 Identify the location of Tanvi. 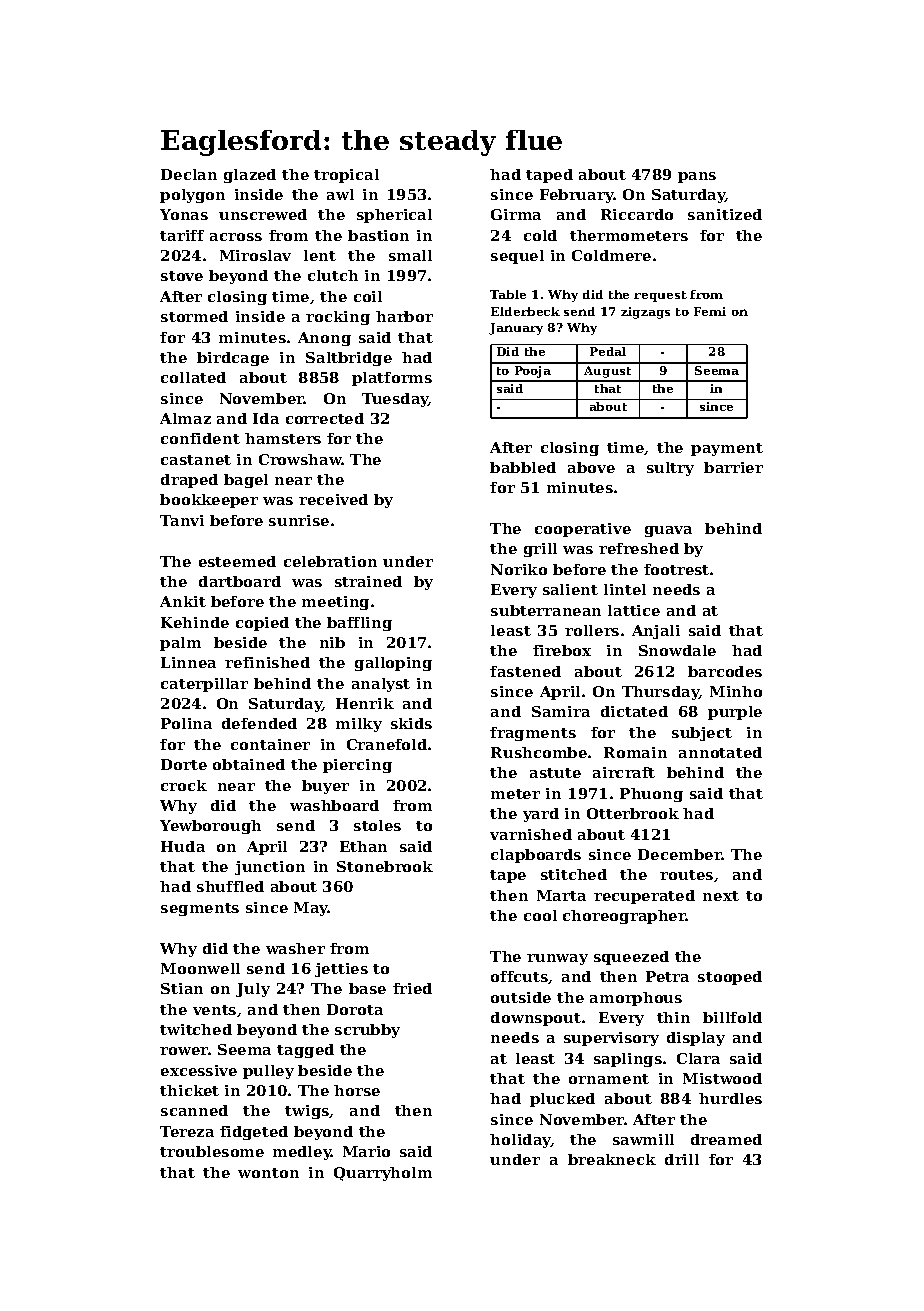
(182, 520).
